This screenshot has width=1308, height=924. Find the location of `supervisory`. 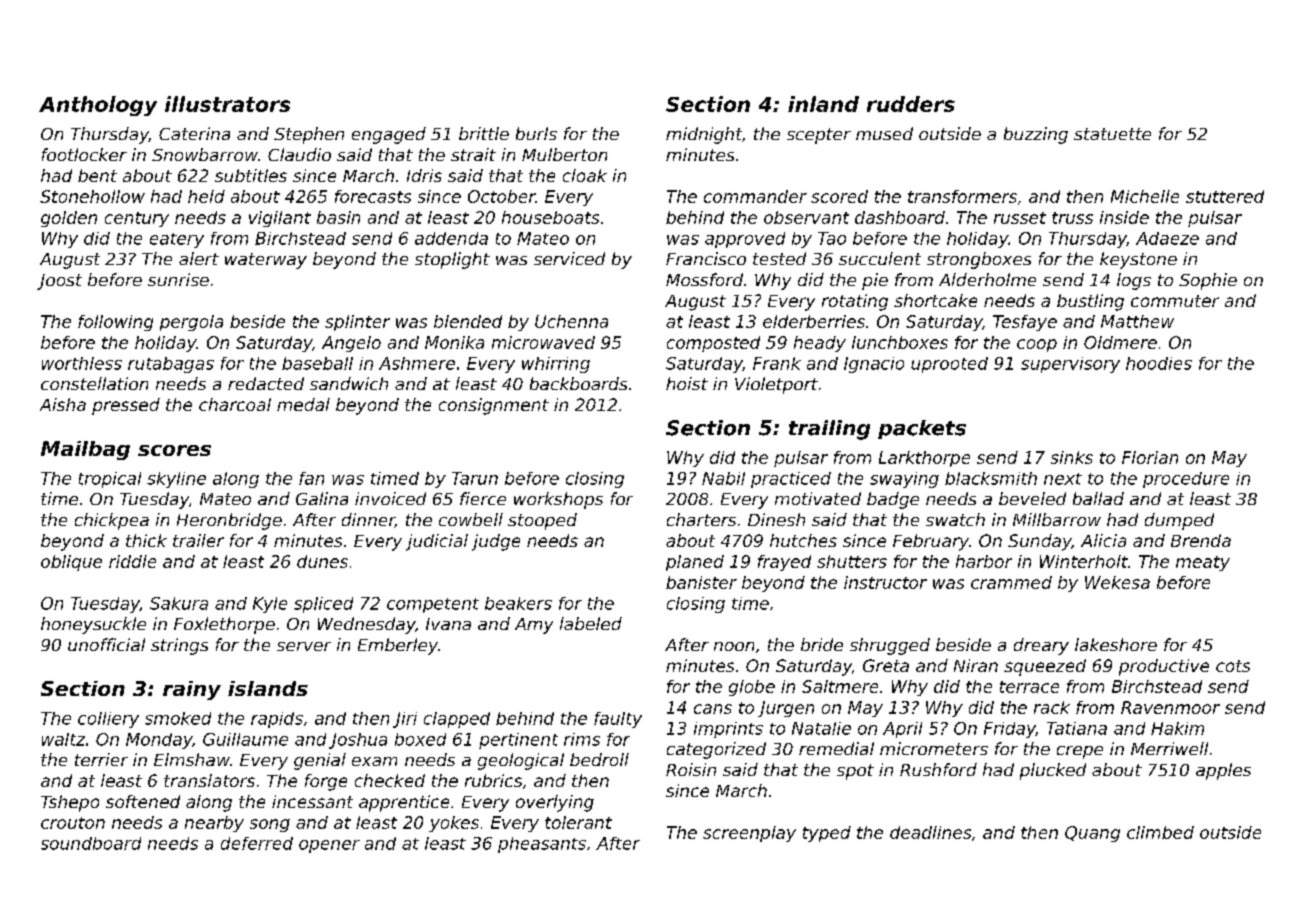

supervisory is located at coordinates (1070, 365).
